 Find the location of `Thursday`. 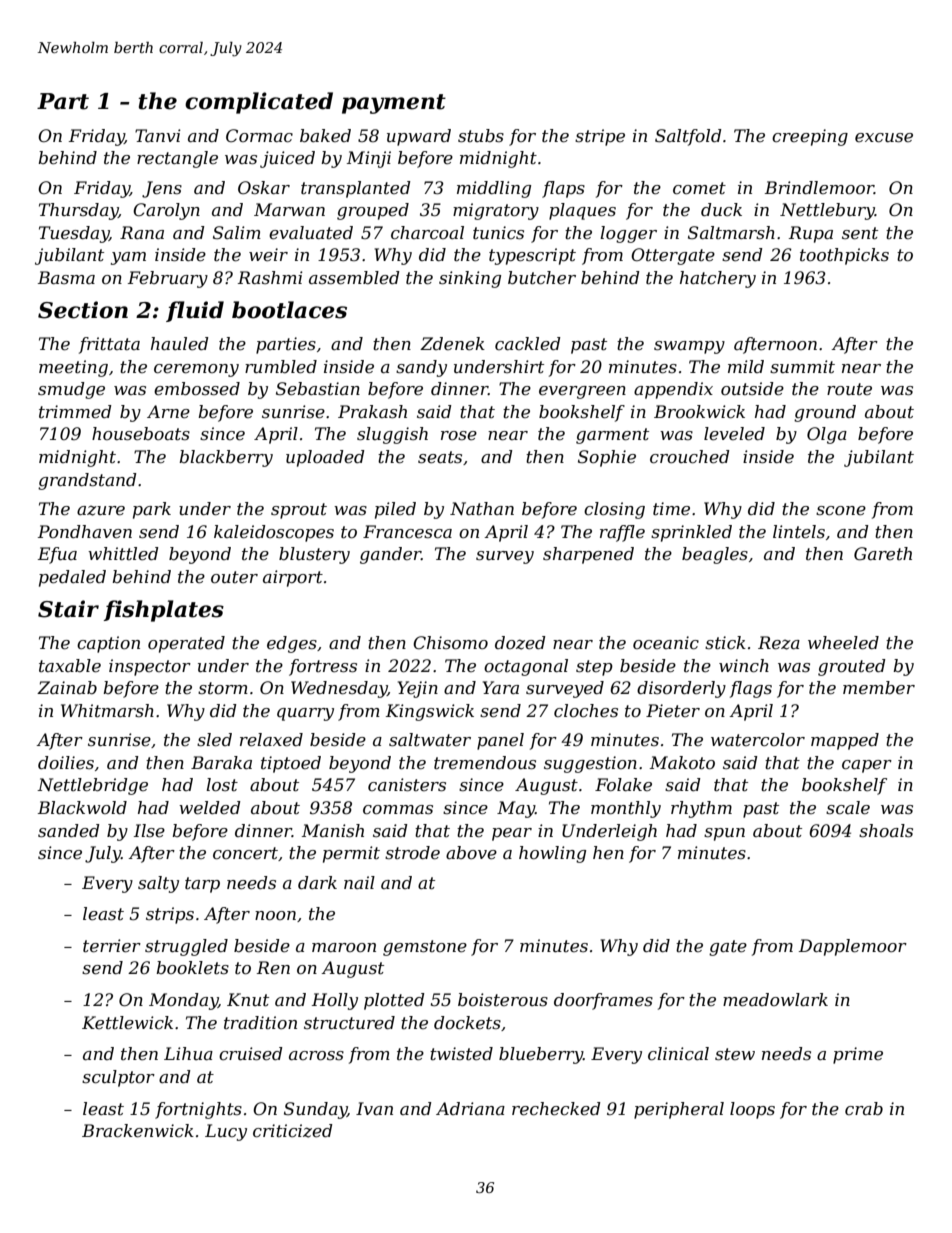

Thursday is located at coordinates (78, 211).
